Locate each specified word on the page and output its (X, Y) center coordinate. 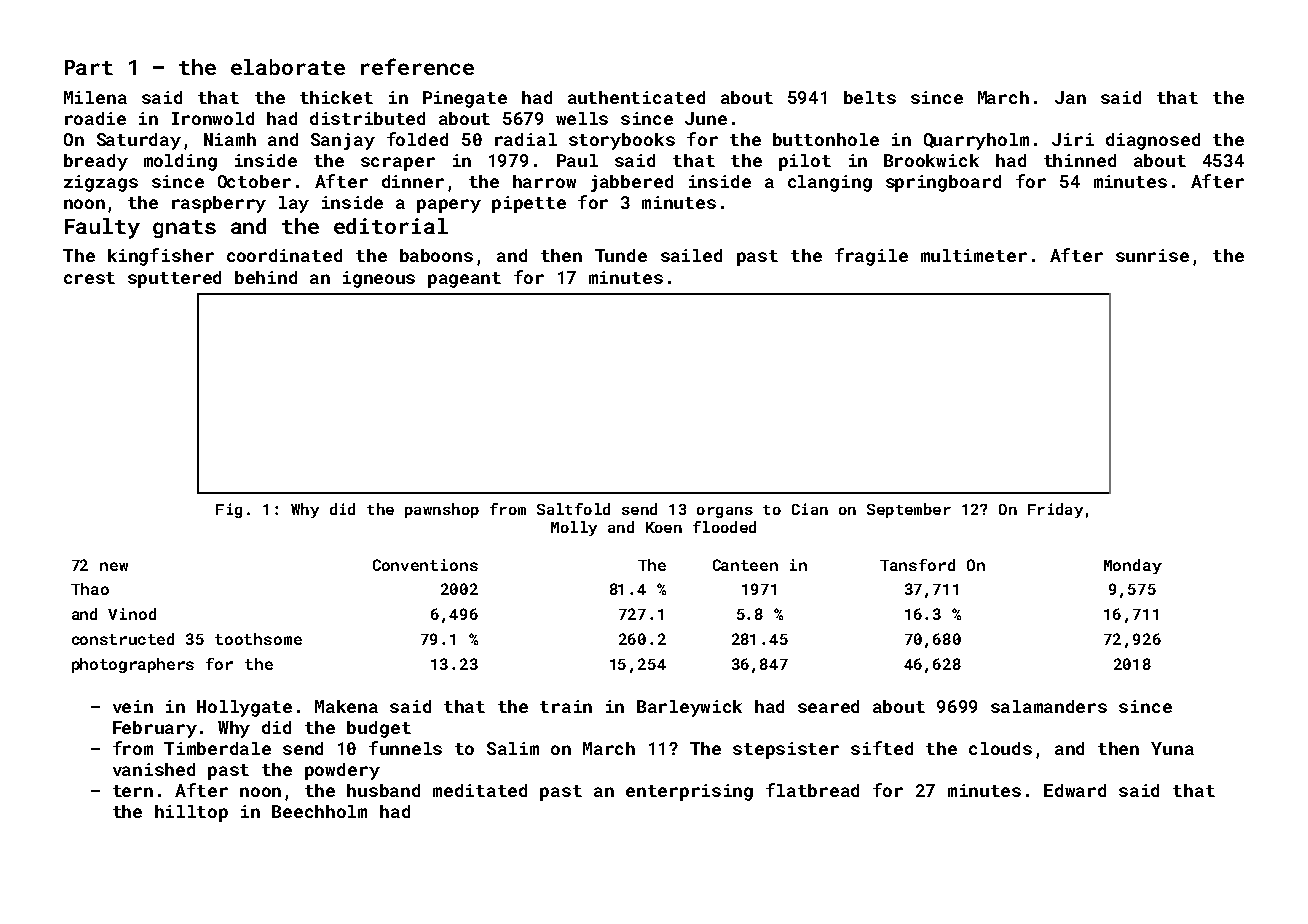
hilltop (191, 813)
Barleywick (689, 708)
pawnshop (442, 510)
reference (417, 66)
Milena (95, 97)
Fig (229, 510)
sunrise (1152, 255)
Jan (1070, 97)
